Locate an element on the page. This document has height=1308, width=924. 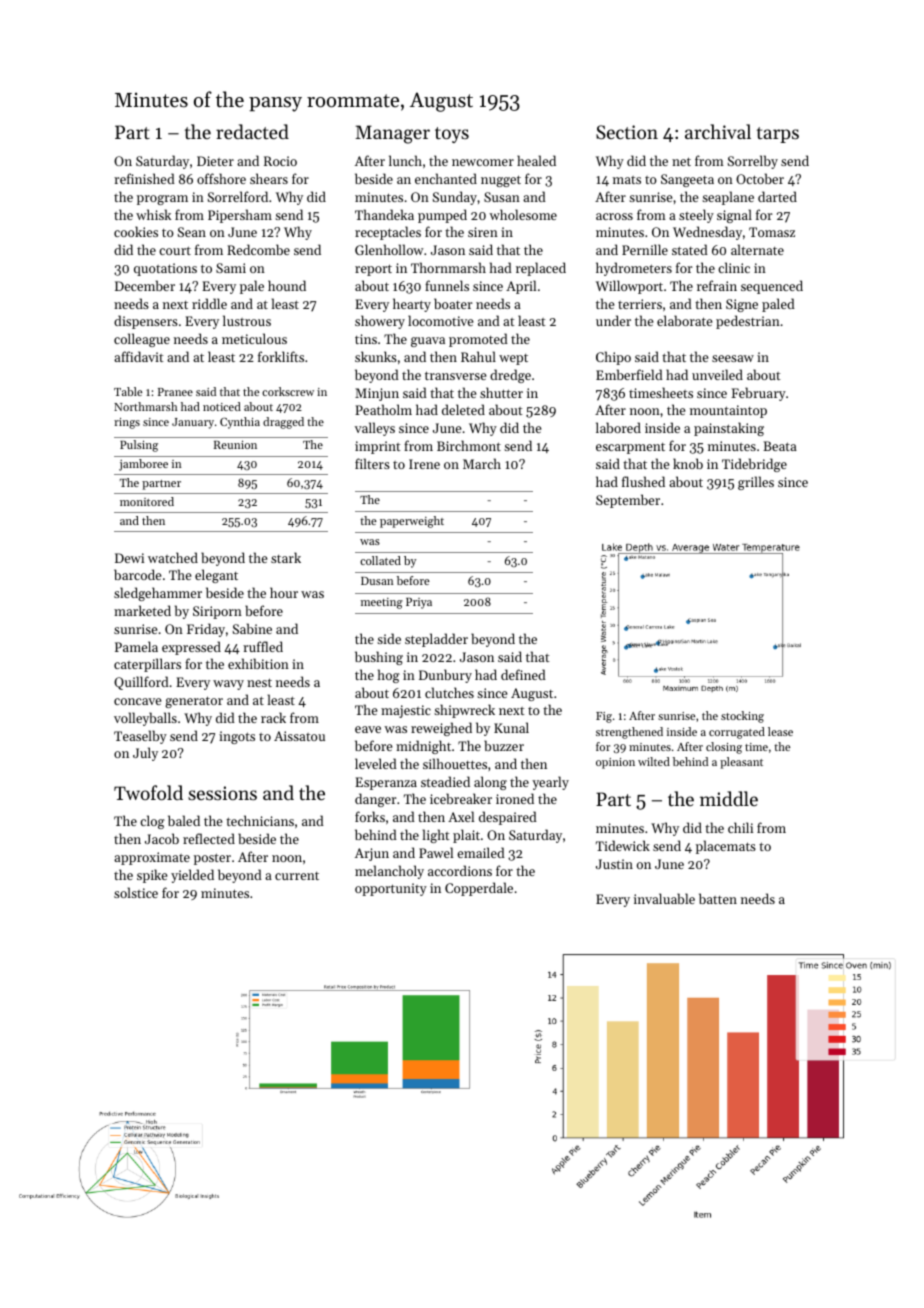
majestic is located at coordinates (406, 711).
